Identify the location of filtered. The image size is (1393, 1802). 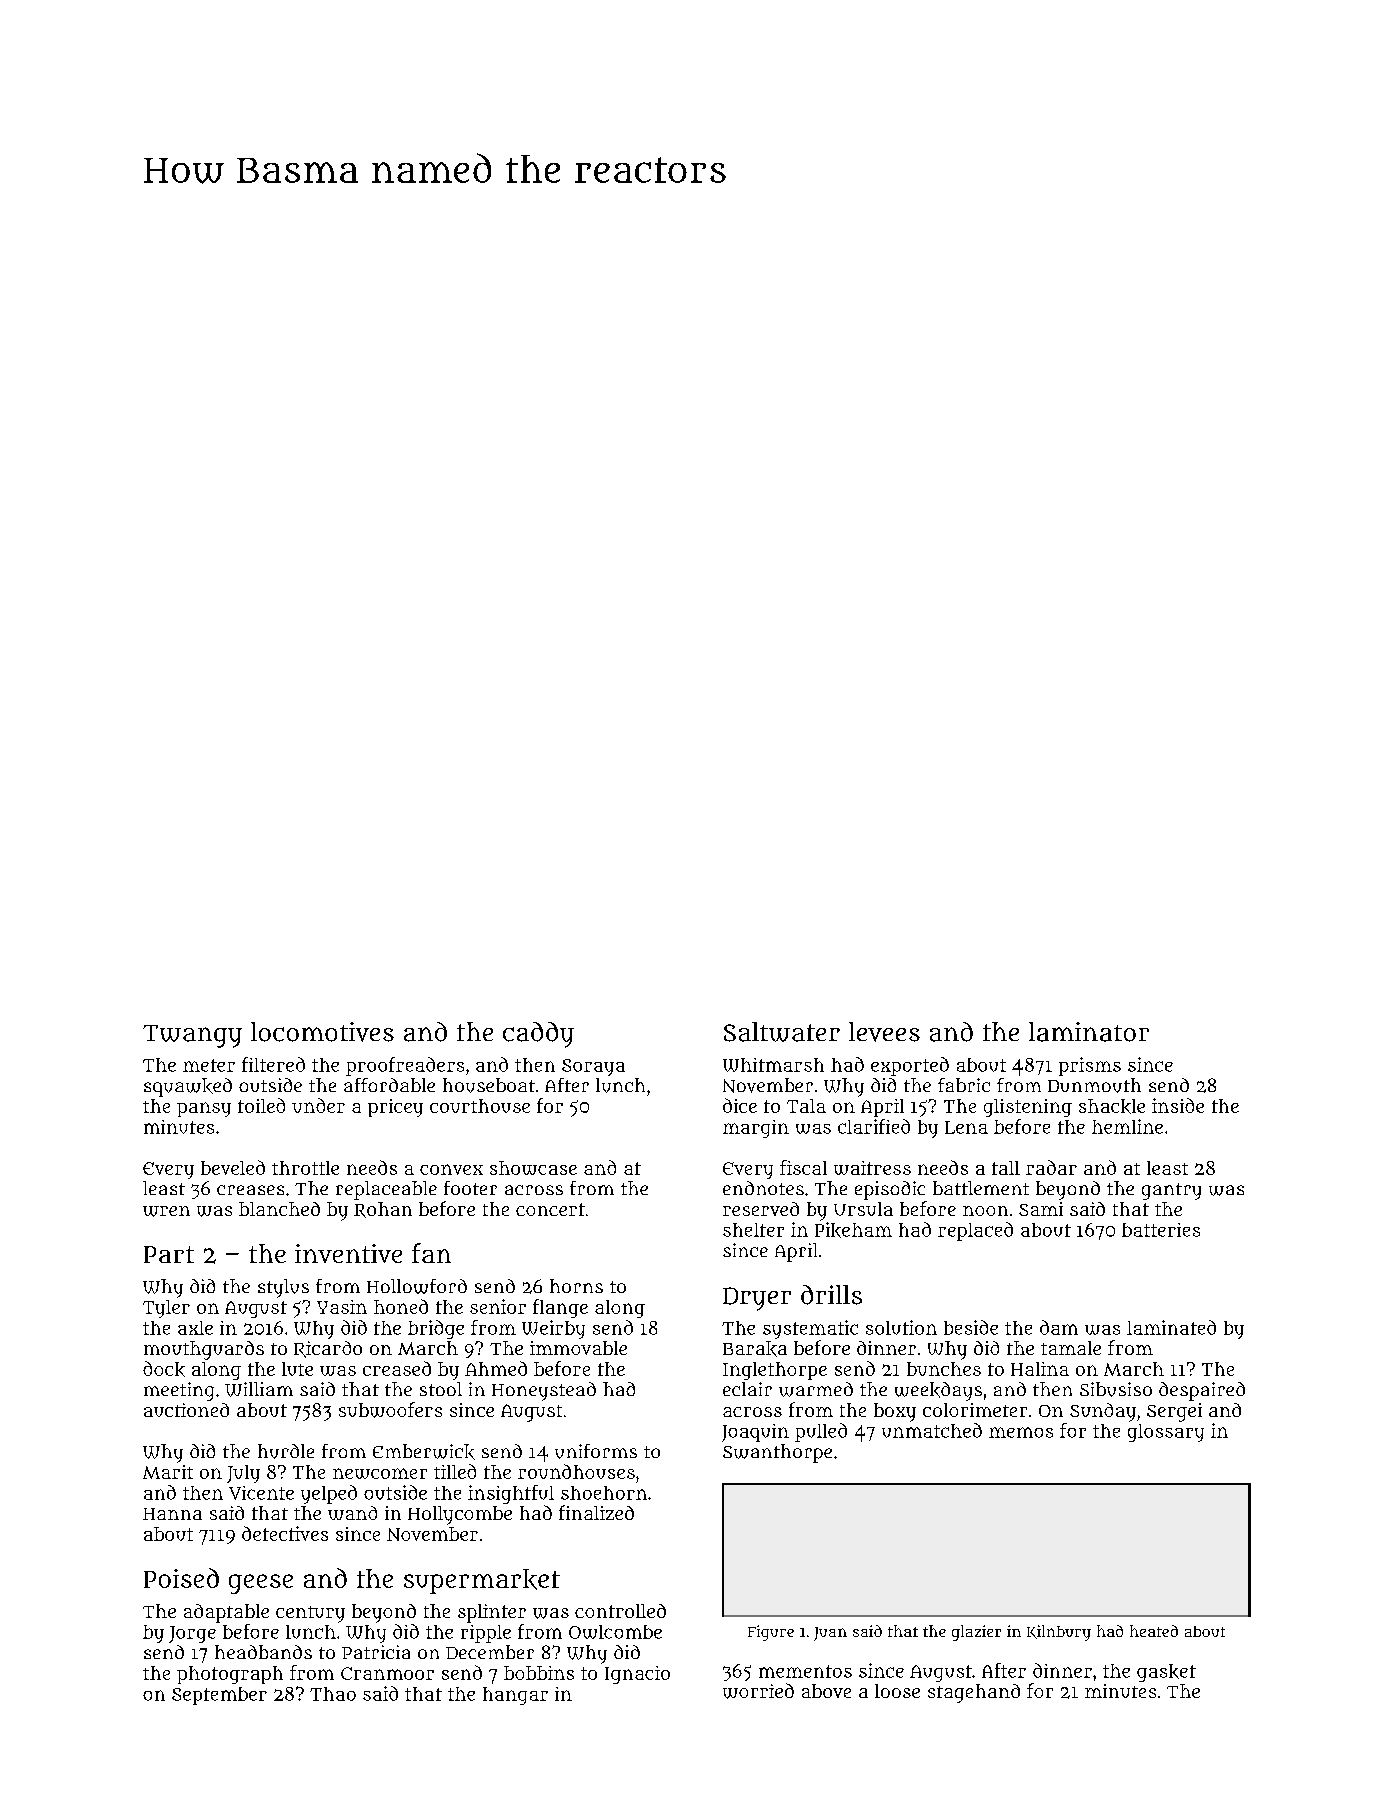
(273, 1064).
